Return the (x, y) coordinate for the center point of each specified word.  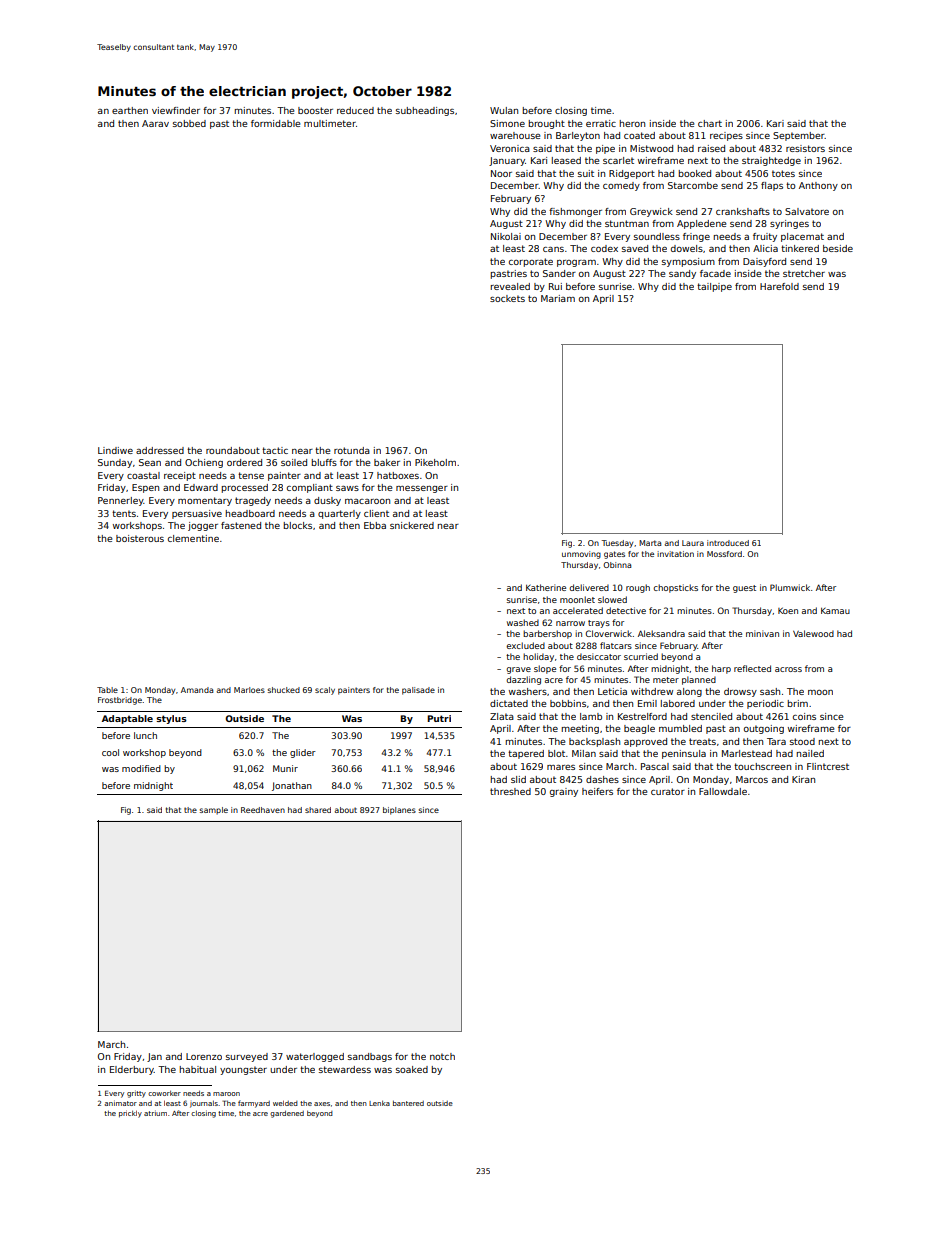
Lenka (379, 1103)
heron (632, 123)
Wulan (504, 110)
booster (315, 110)
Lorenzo (204, 1056)
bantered (408, 1103)
